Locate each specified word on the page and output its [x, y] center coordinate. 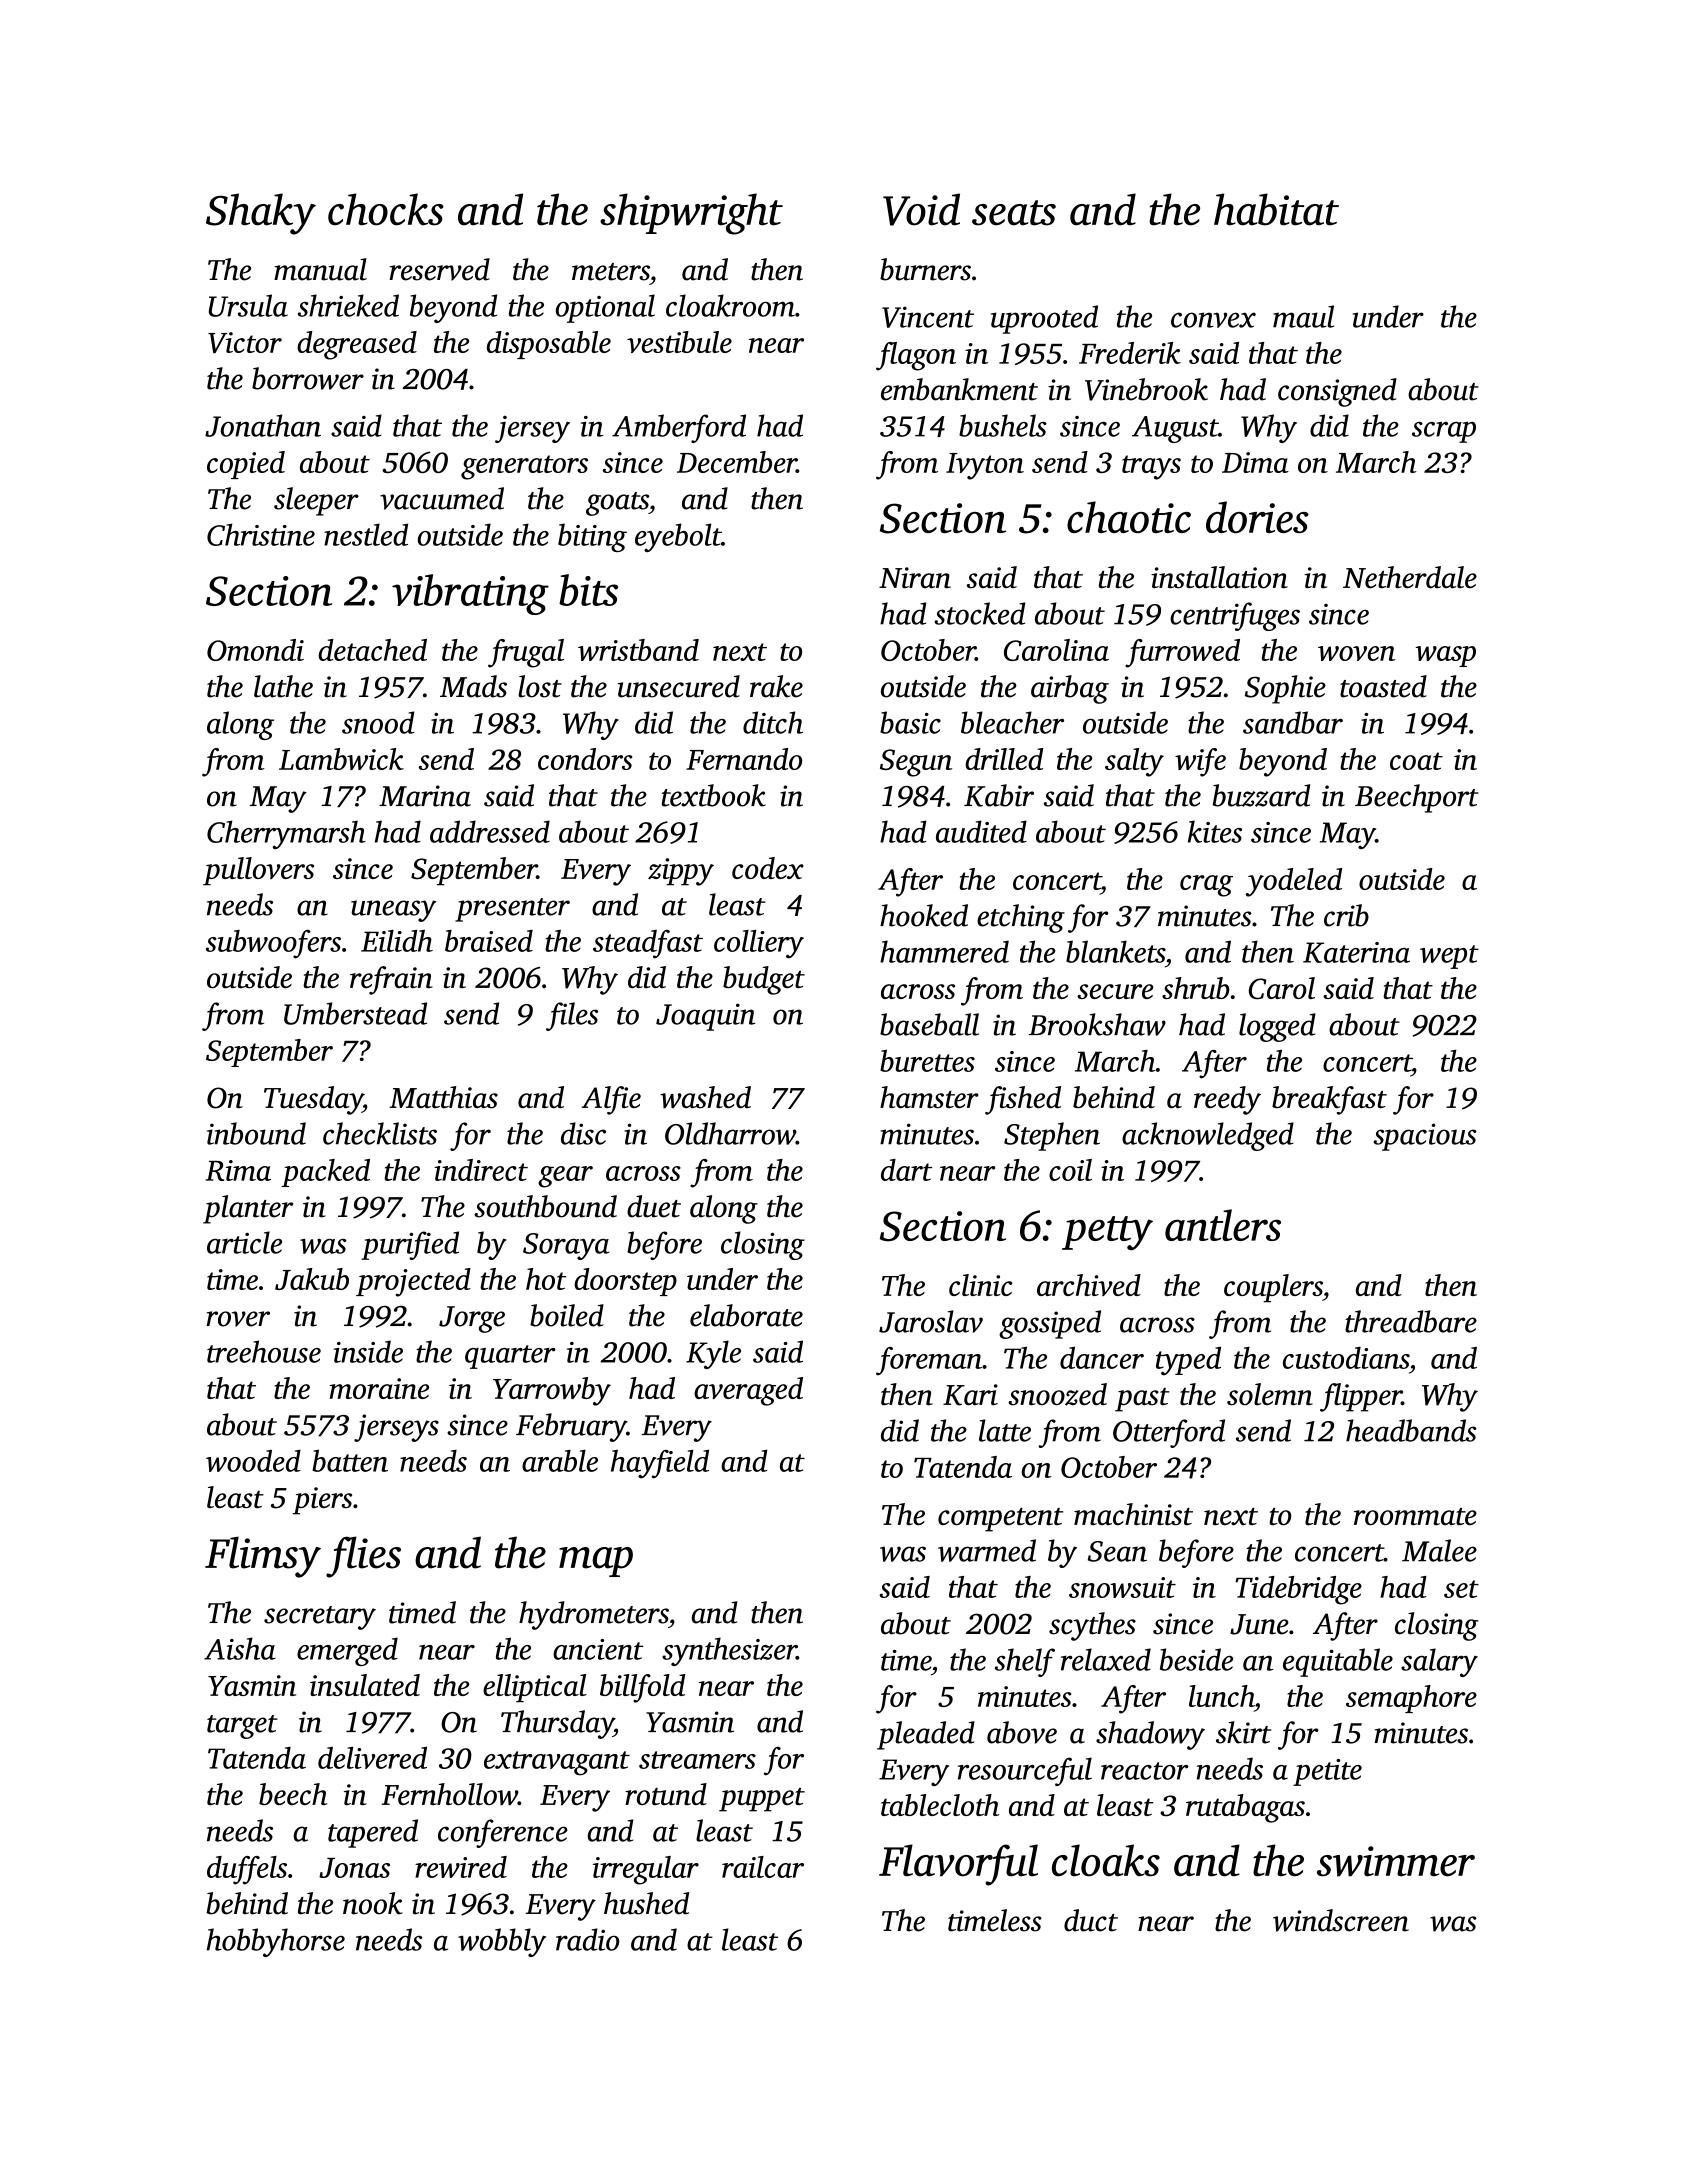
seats [1014, 213]
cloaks [1106, 1860]
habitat [1276, 209]
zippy [681, 872]
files [572, 1016]
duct [1091, 1920]
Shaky [261, 214]
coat [1416, 761]
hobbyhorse [276, 1942]
